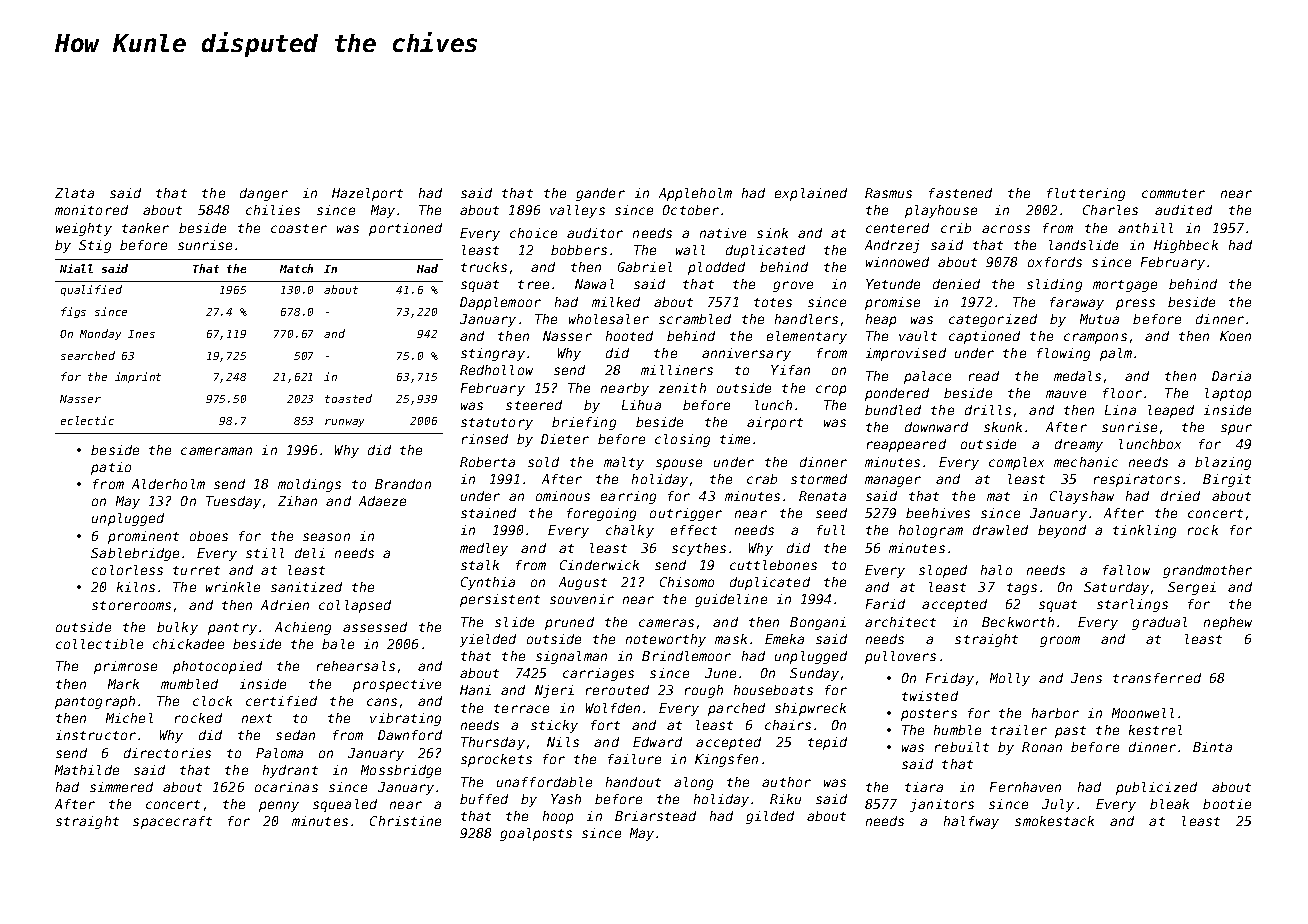 Image resolution: width=1308 pixels, height=924 pixels. What do you see at coordinates (405, 821) in the screenshot?
I see `Christine` at bounding box center [405, 821].
